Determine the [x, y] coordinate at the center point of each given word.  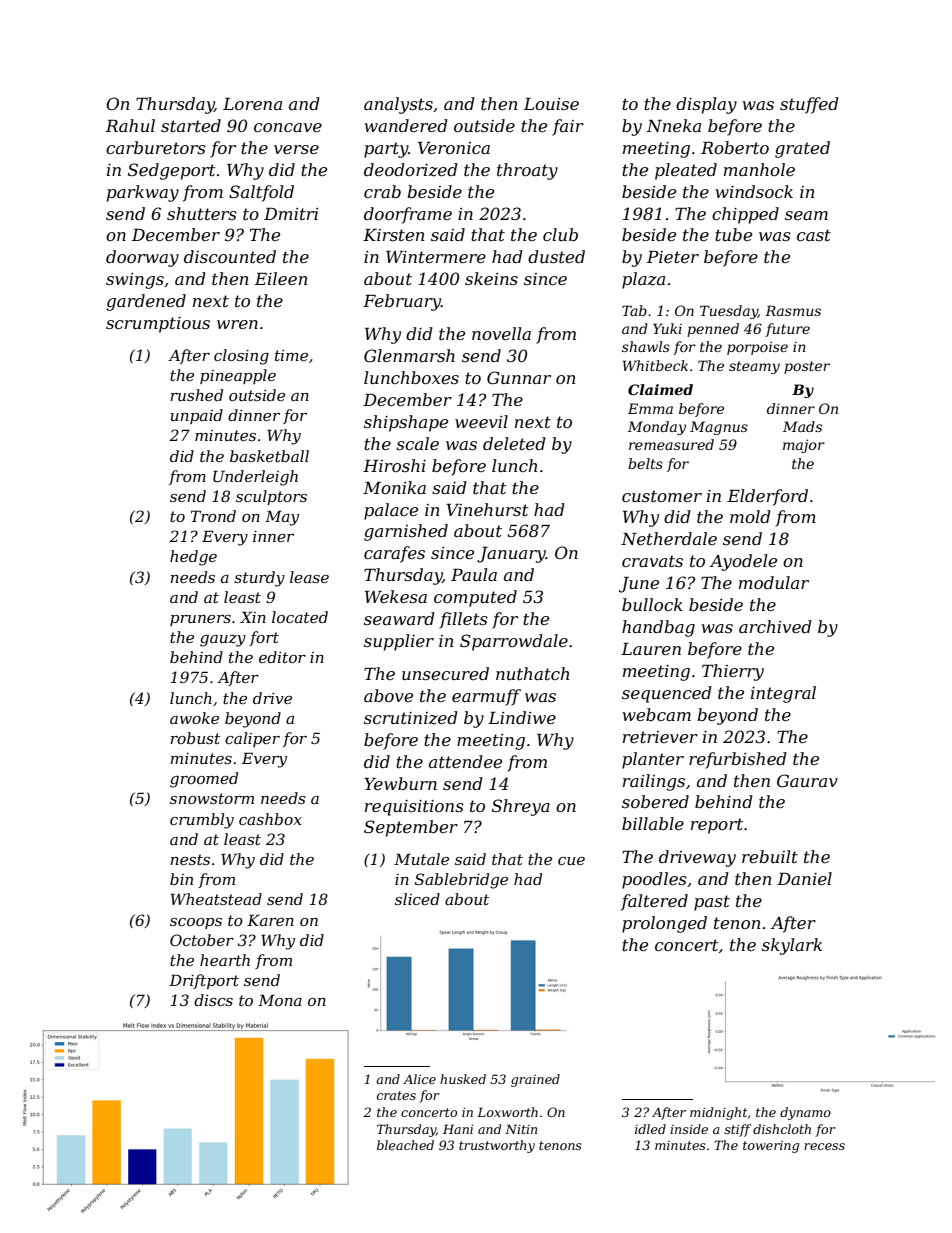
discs [213, 1000]
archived [775, 626]
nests [190, 859]
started [191, 125]
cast [814, 235]
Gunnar [519, 377]
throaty [527, 171]
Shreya [521, 807]
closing [241, 357]
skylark [792, 946]
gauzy [223, 640]
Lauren [651, 649]
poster [807, 367]
